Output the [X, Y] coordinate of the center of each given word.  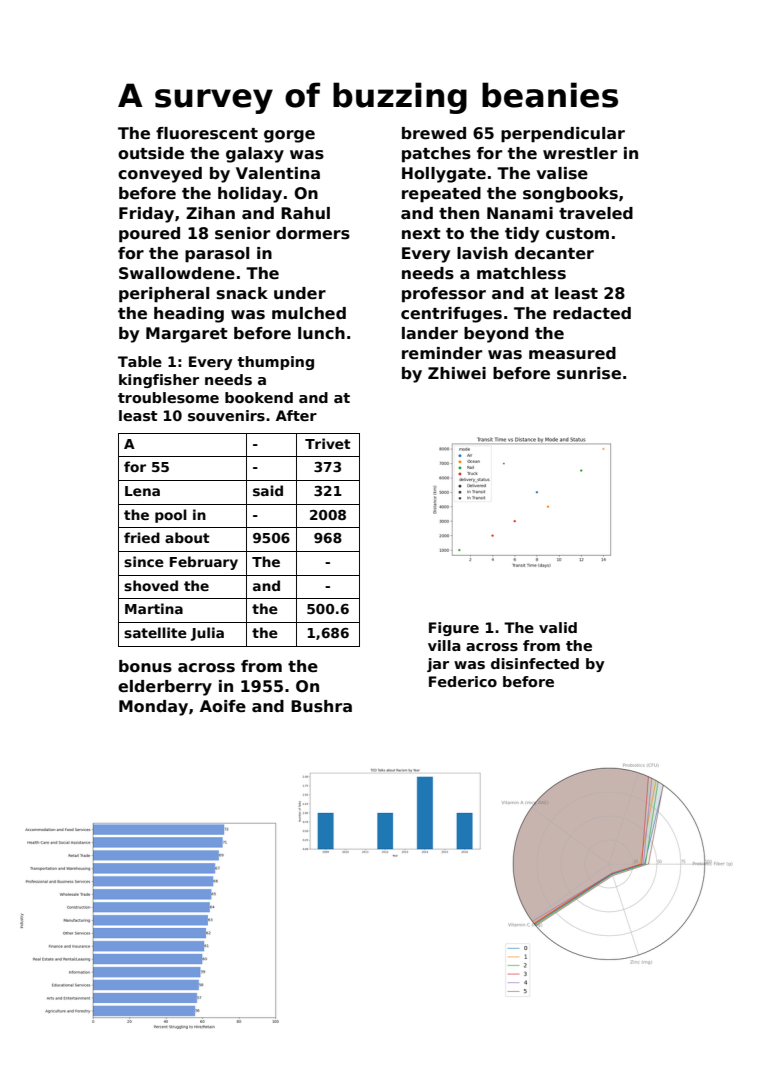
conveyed [160, 175]
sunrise [589, 373]
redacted [592, 313]
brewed [434, 133]
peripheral [164, 295]
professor [444, 295]
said [268, 490]
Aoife [223, 706]
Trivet [328, 443]
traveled [596, 213]
